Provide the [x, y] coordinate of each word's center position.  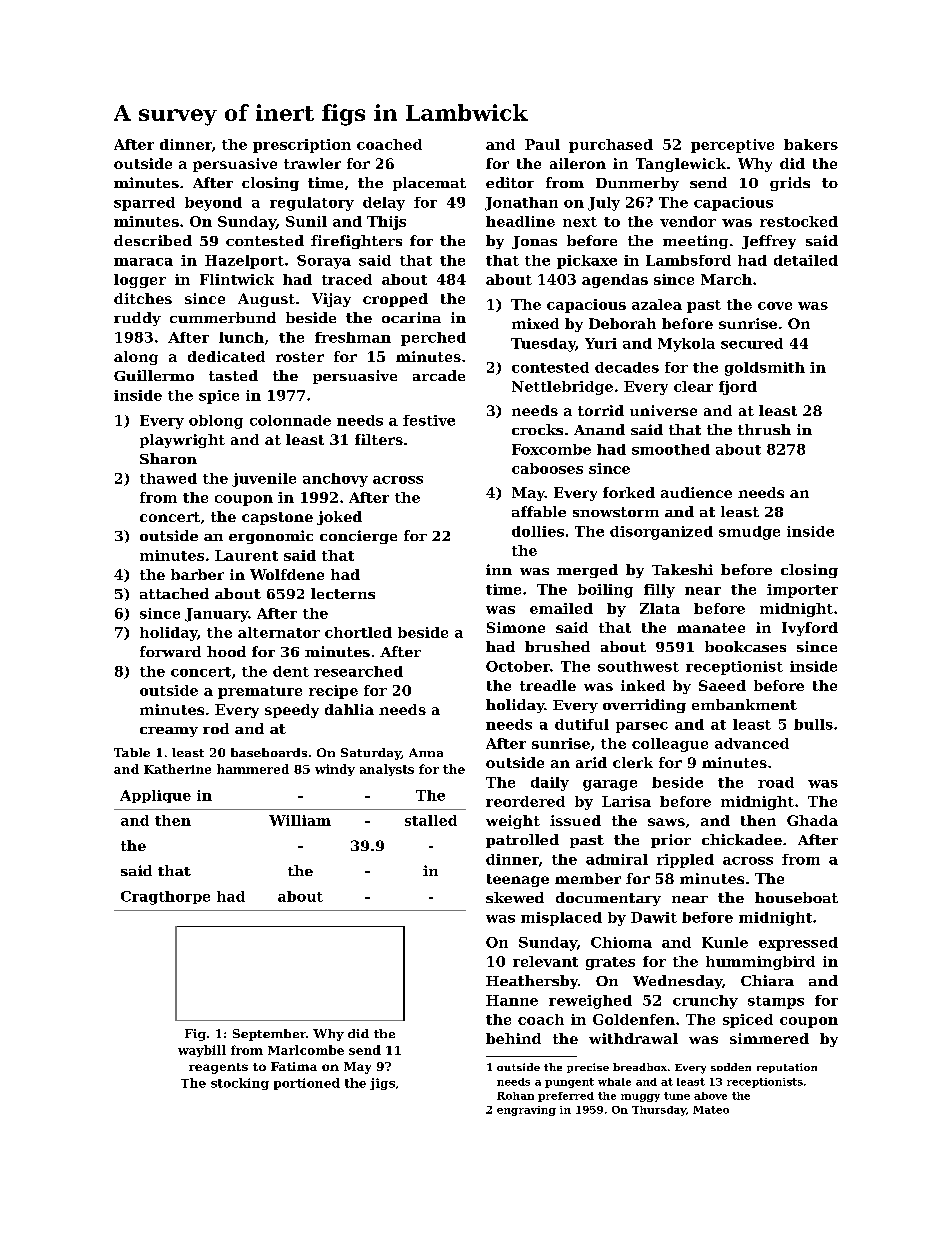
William [300, 820]
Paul [542, 144]
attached [174, 593]
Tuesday [543, 345]
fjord [738, 388]
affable [539, 511]
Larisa [626, 801]
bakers [811, 144]
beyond [213, 204]
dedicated [226, 356]
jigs [382, 1084]
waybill [202, 1051]
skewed [515, 897]
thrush [764, 429]
